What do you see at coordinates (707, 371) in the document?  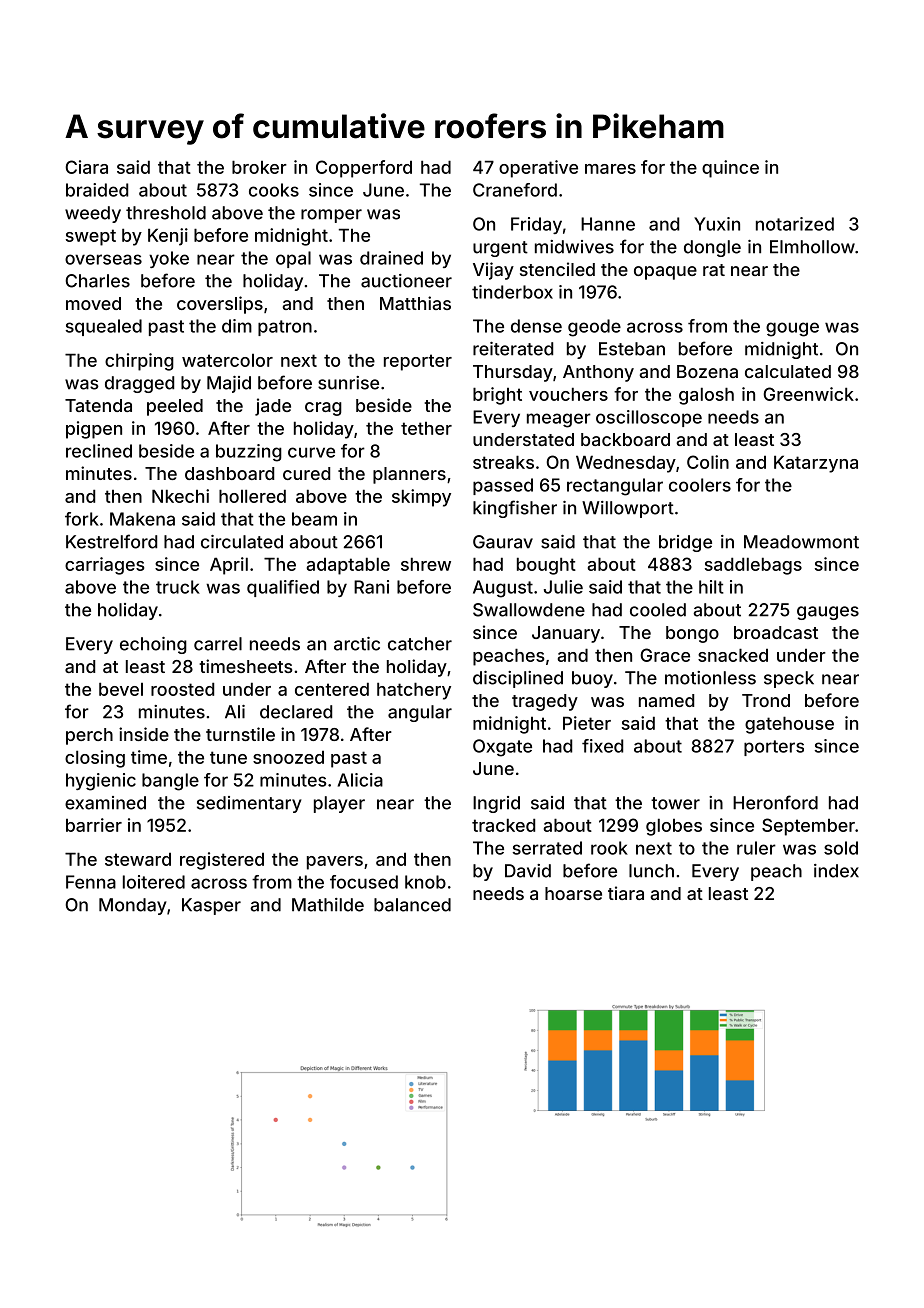 I see `Bozena` at bounding box center [707, 371].
